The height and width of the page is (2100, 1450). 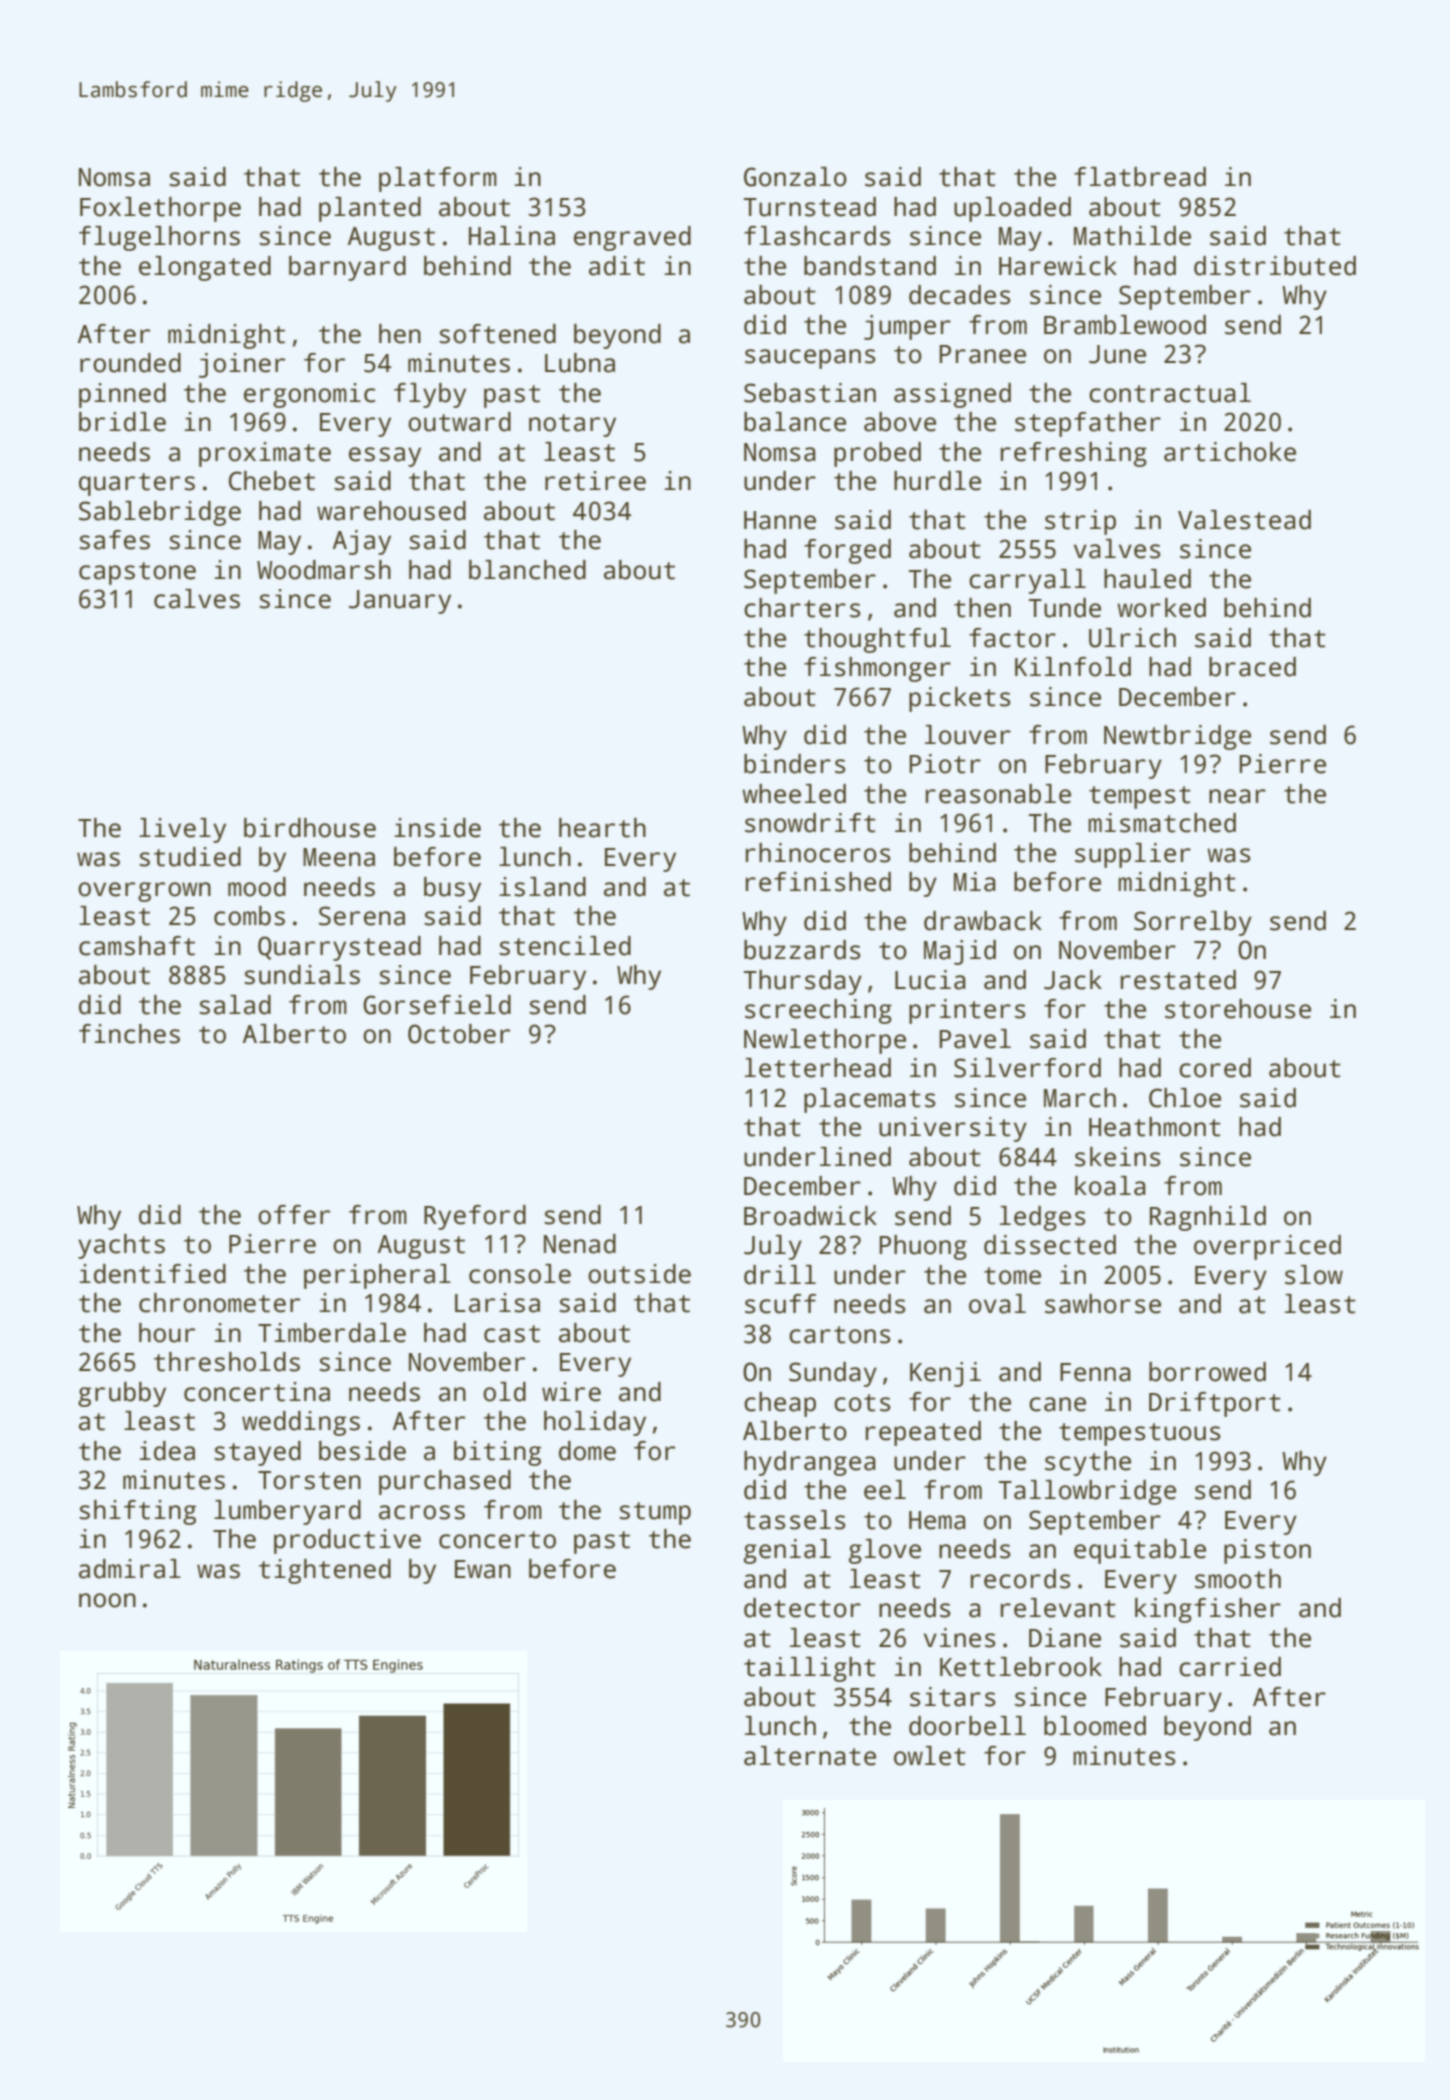 I want to click on engraved, so click(x=632, y=238).
